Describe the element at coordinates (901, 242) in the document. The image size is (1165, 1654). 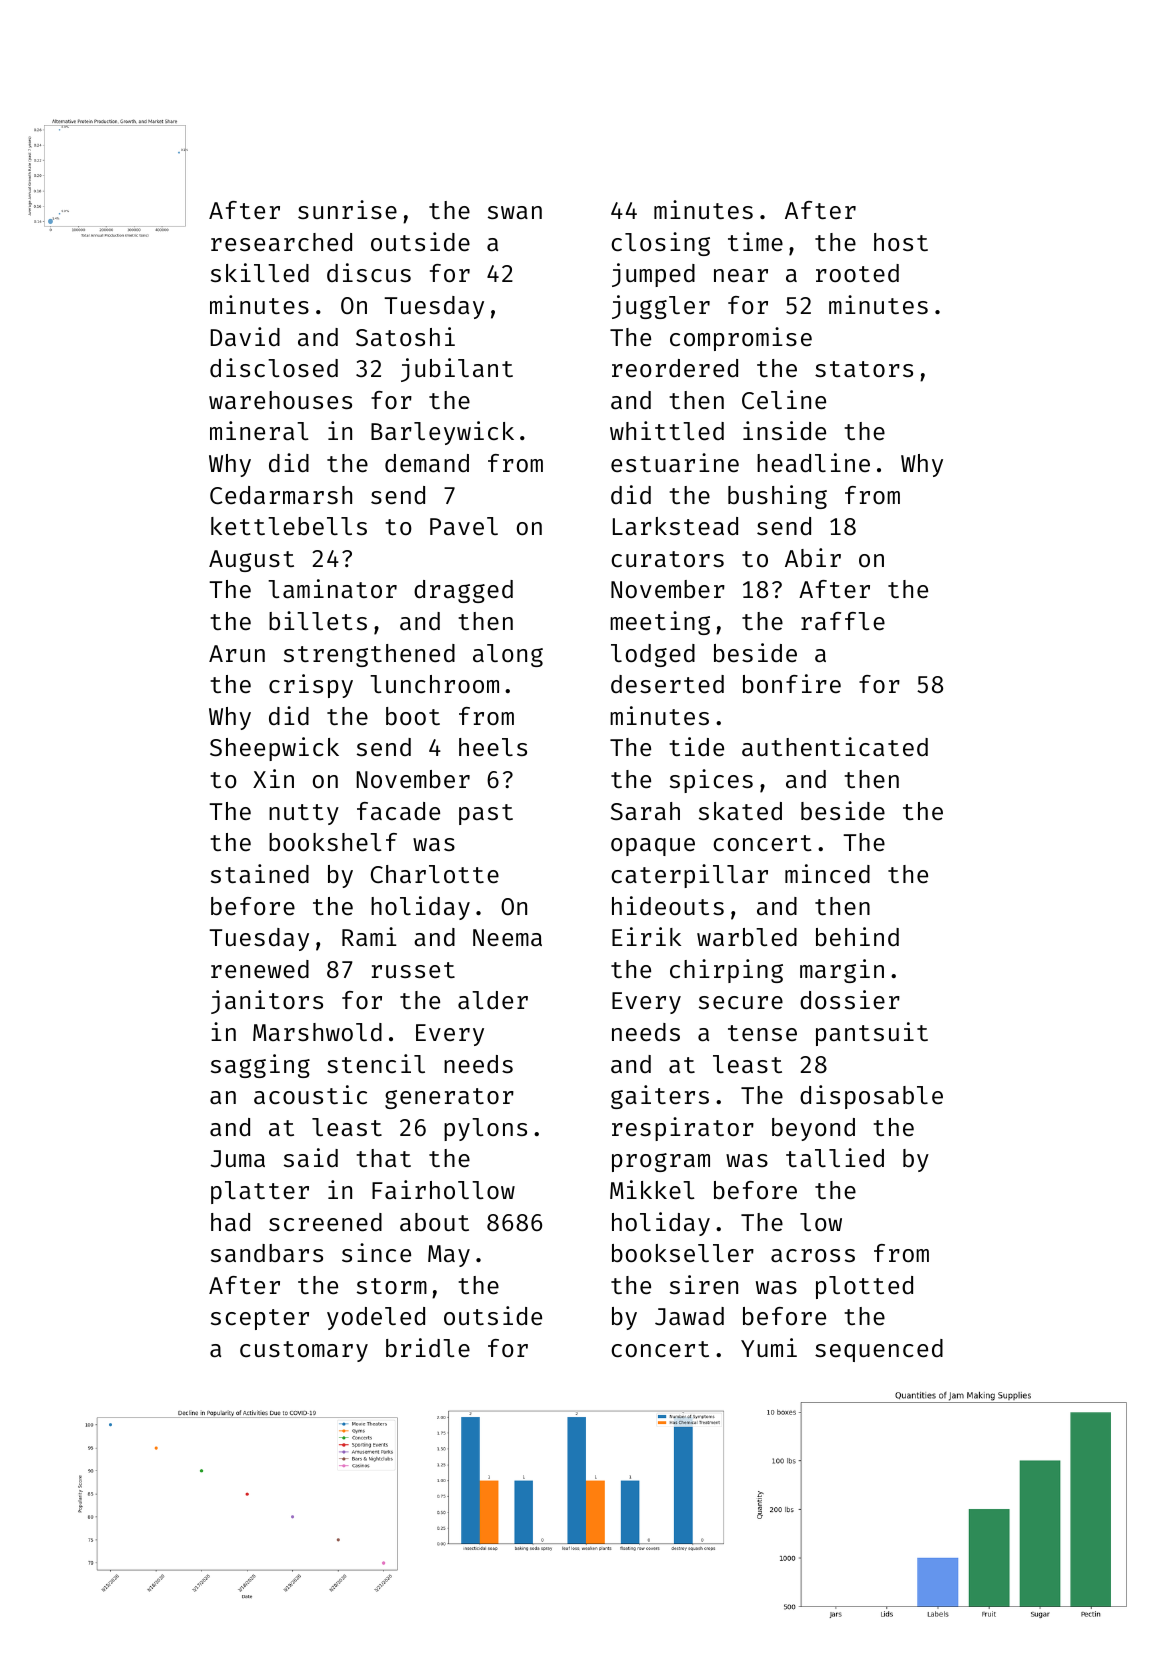
I see `host` at that location.
